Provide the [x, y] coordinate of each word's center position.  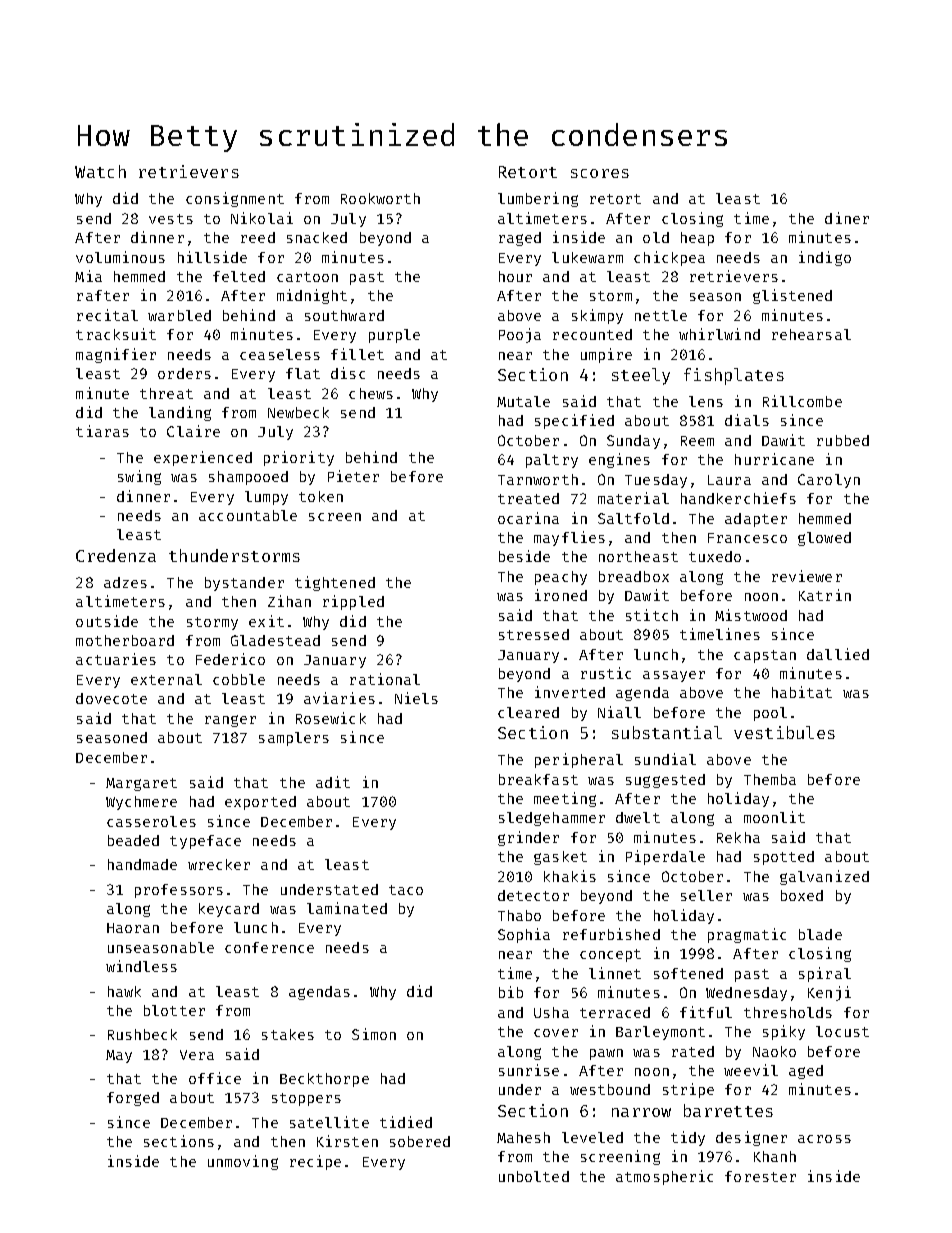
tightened [335, 583]
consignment [235, 199]
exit [266, 621]
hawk [124, 991]
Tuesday [656, 481]
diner [847, 218]
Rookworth [380, 198]
